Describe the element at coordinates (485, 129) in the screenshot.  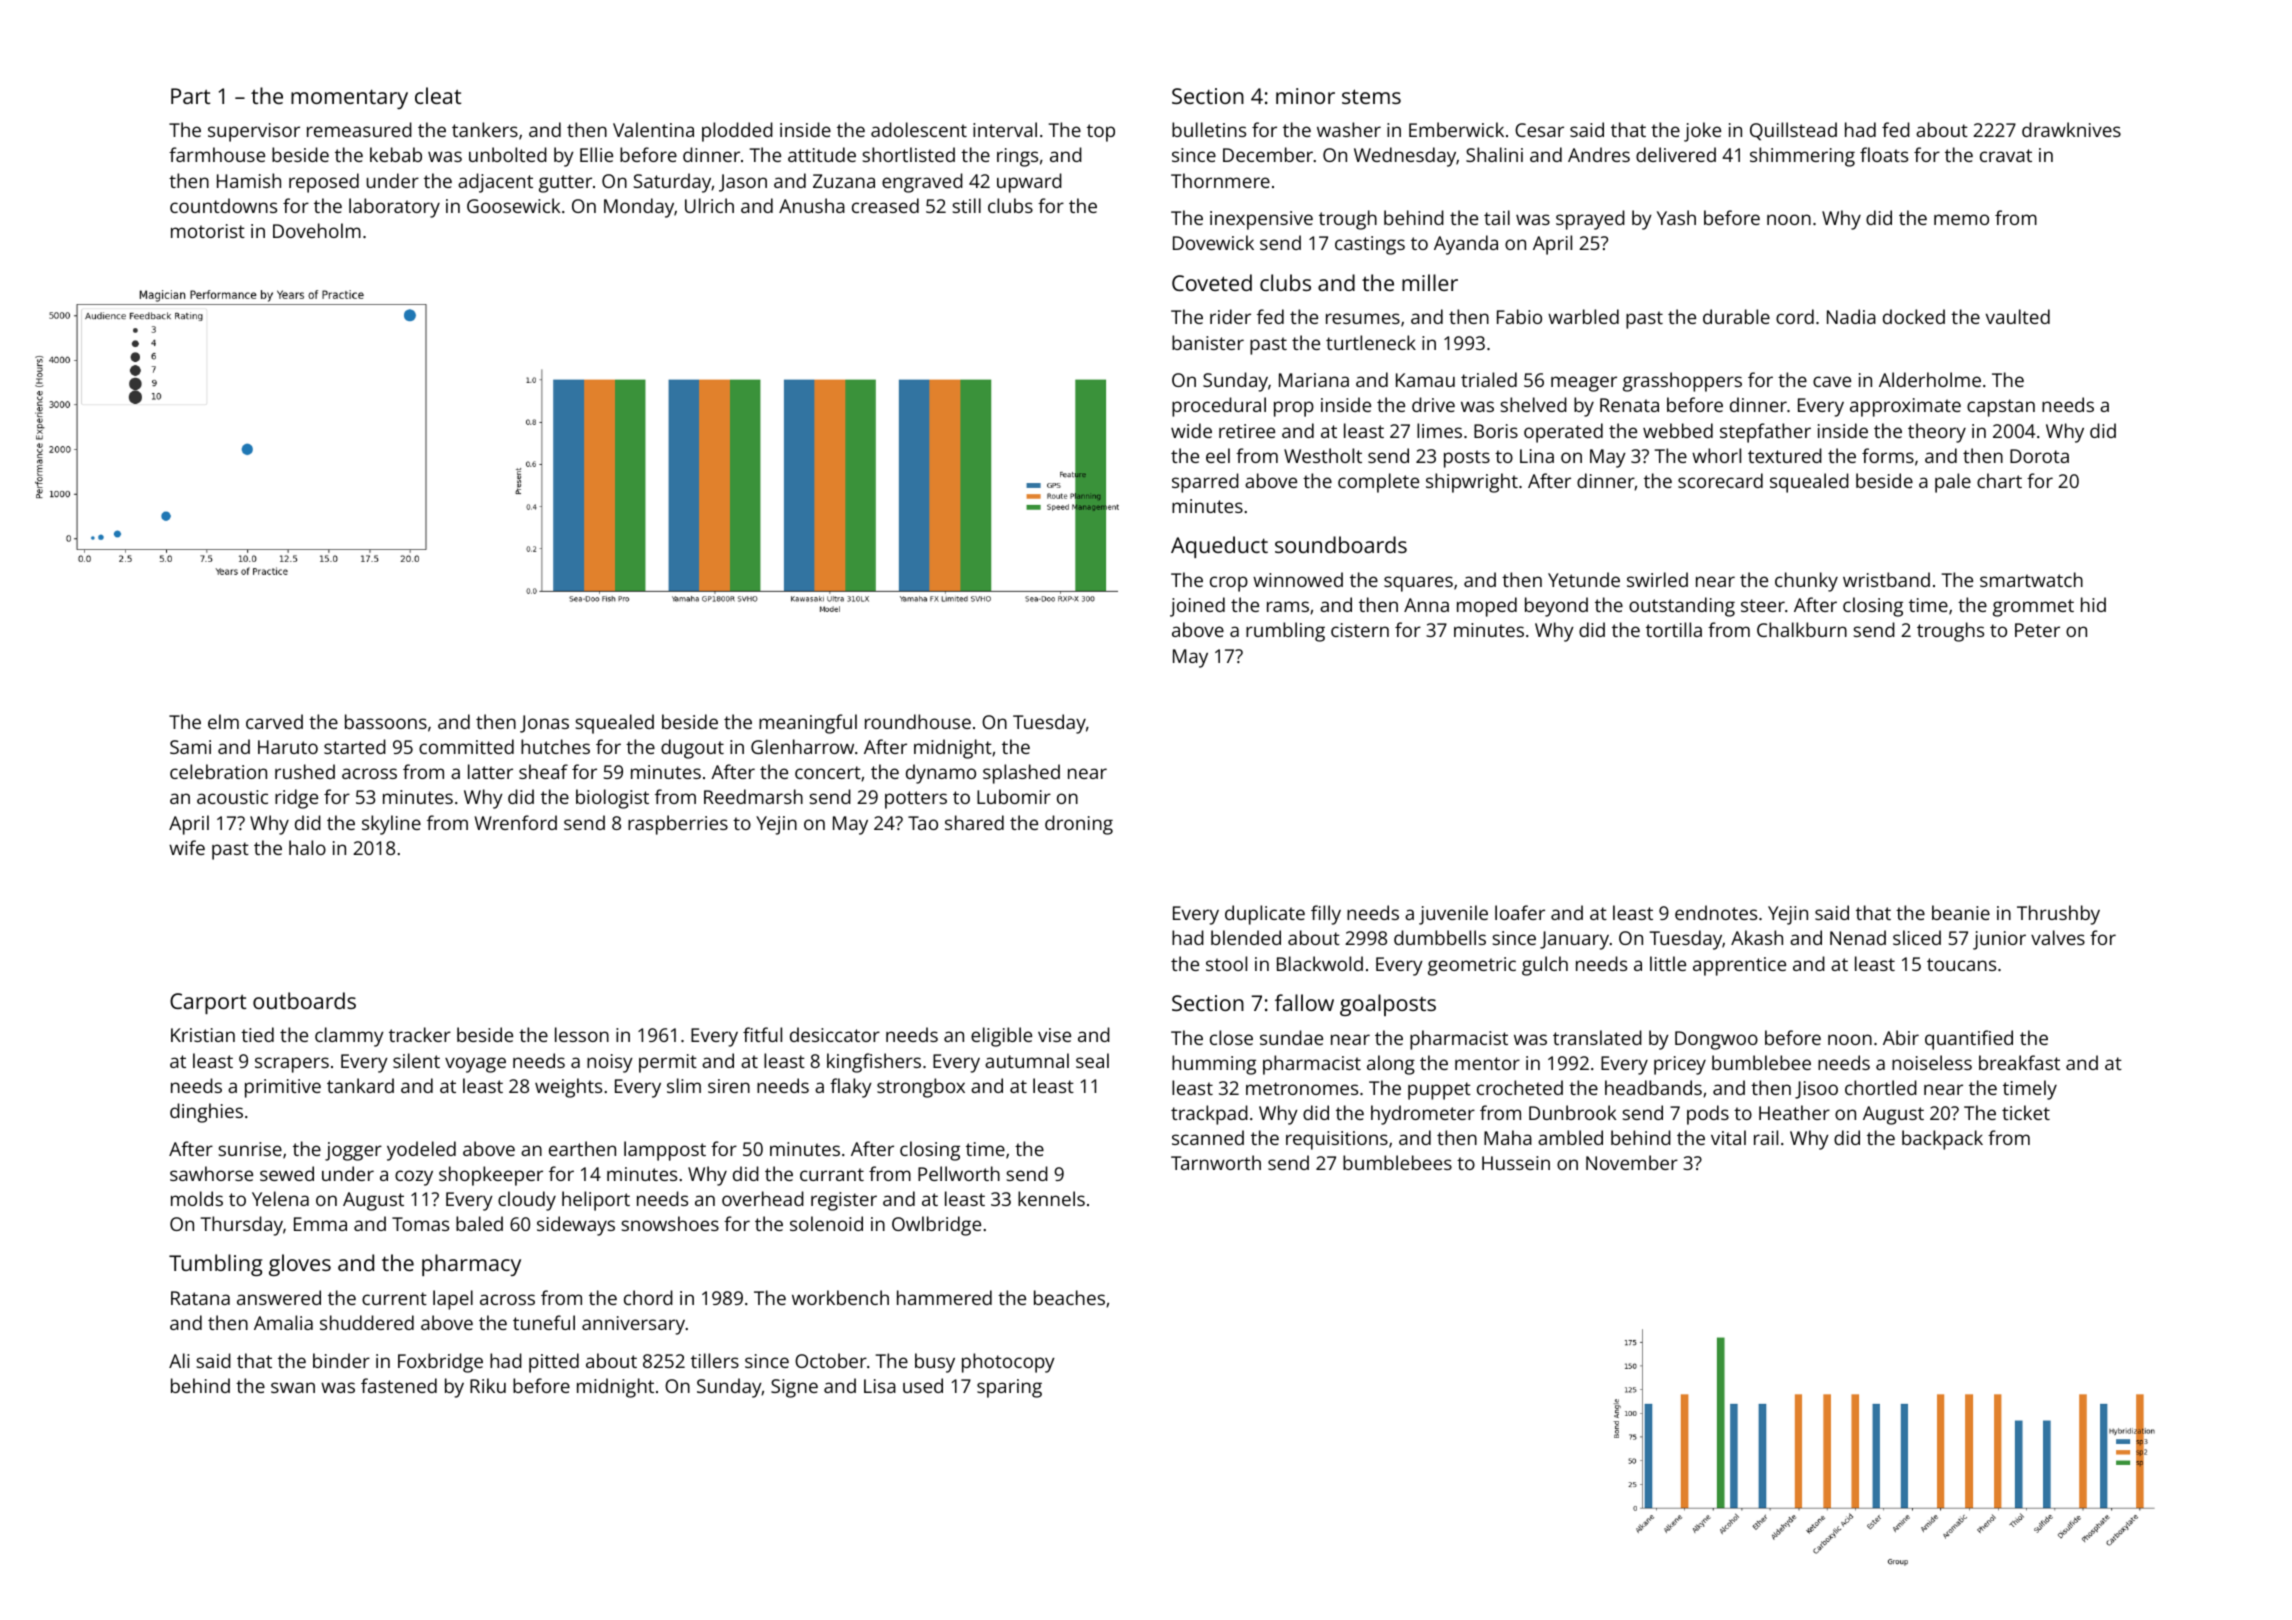
I see `tankers` at that location.
